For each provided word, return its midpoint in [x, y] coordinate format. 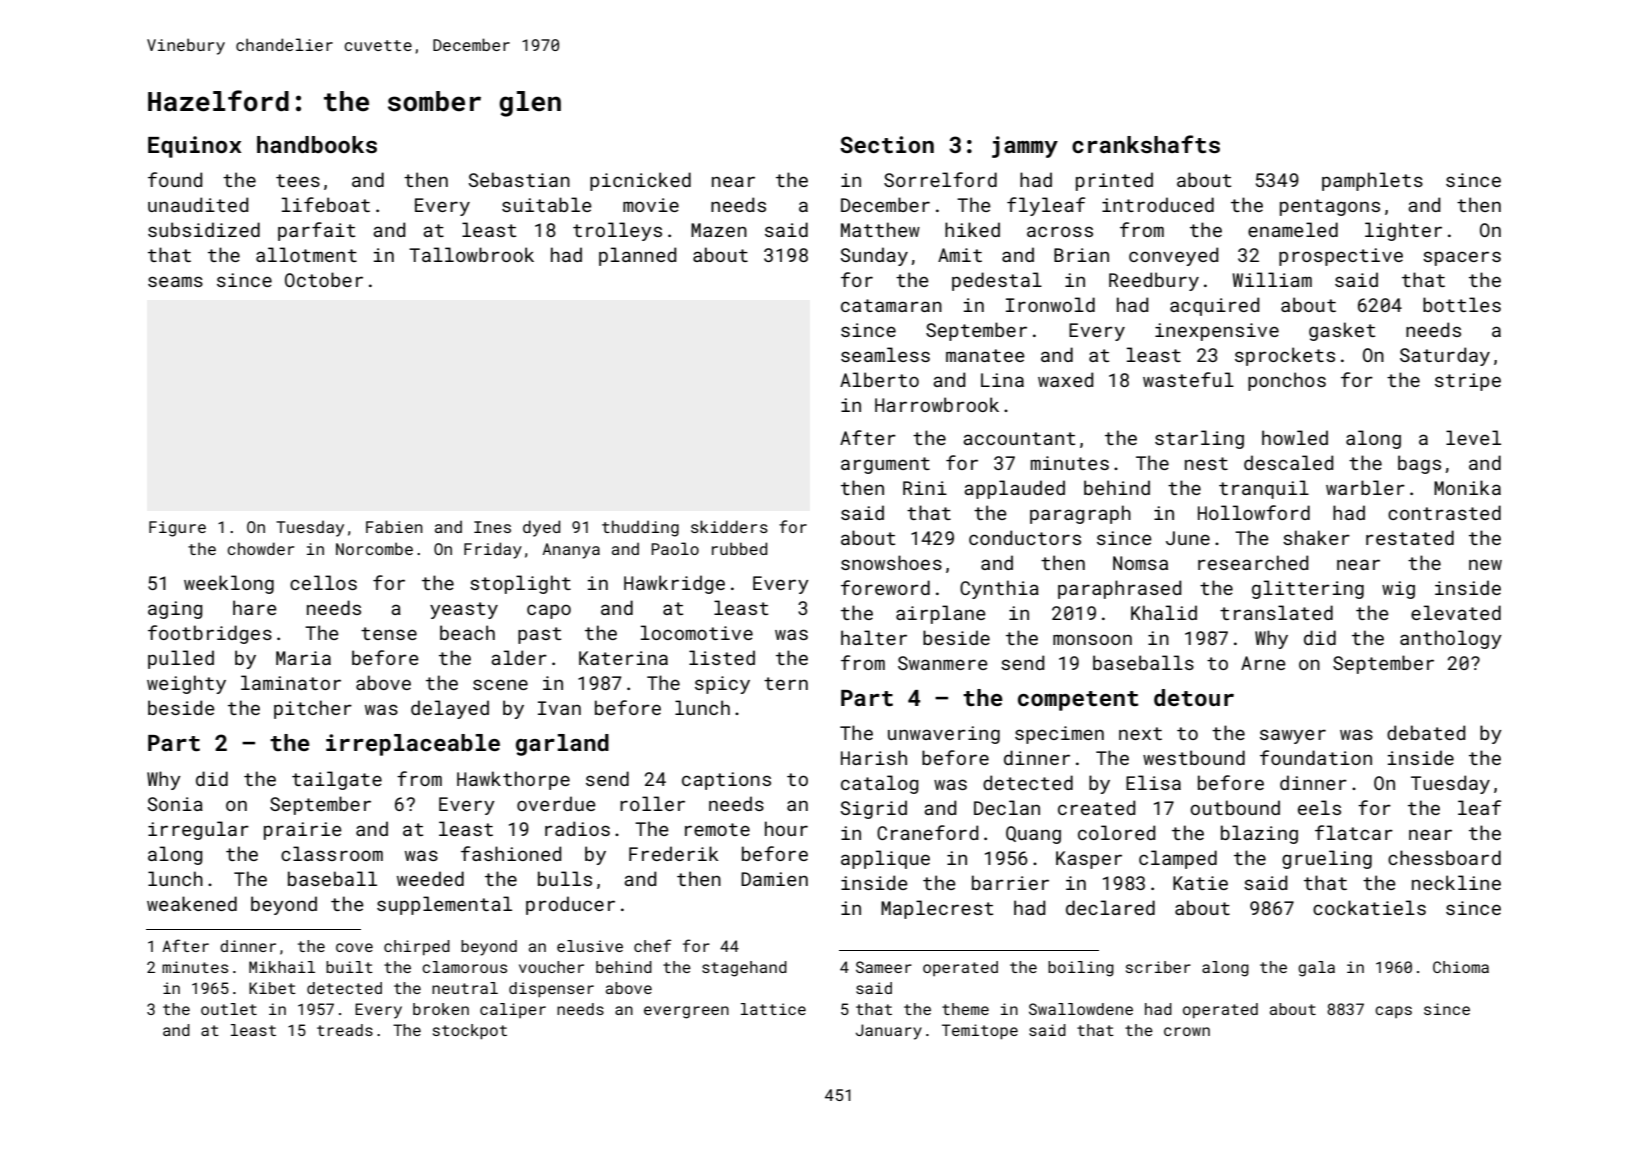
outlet [229, 1009]
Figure [177, 529]
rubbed [739, 548]
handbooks [317, 144]
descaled [1288, 462]
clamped [1178, 859]
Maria [303, 658]
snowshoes [891, 562]
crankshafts [1146, 144]
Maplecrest [937, 909]
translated [1276, 612]
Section [887, 144]
